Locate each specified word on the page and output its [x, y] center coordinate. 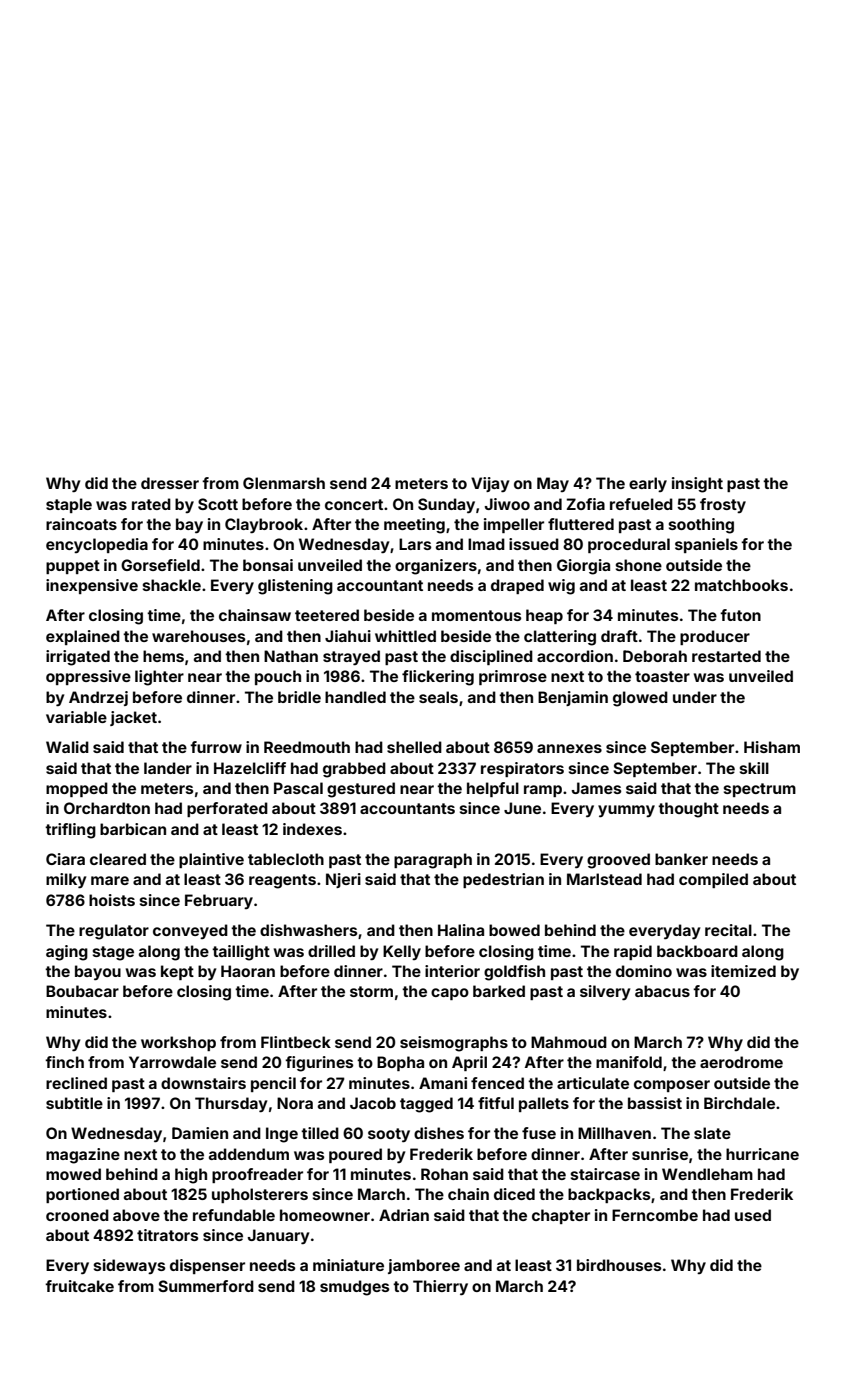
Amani [443, 1083]
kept [177, 972]
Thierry [440, 1288]
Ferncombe [655, 1215]
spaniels [706, 545]
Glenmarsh [284, 483]
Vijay [490, 484]
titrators [167, 1235]
